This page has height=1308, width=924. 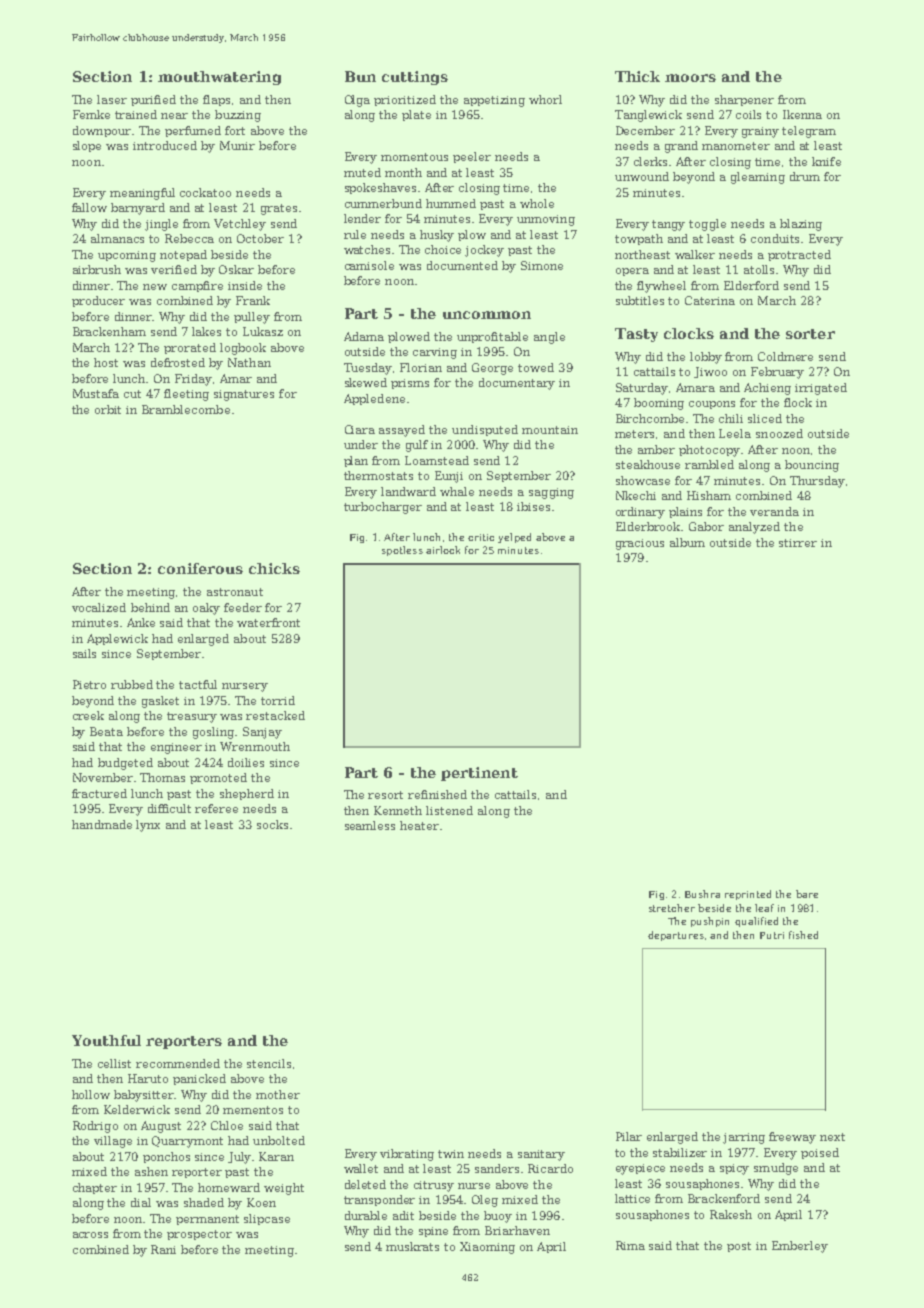 I want to click on Bramblecombe, so click(x=186, y=409).
